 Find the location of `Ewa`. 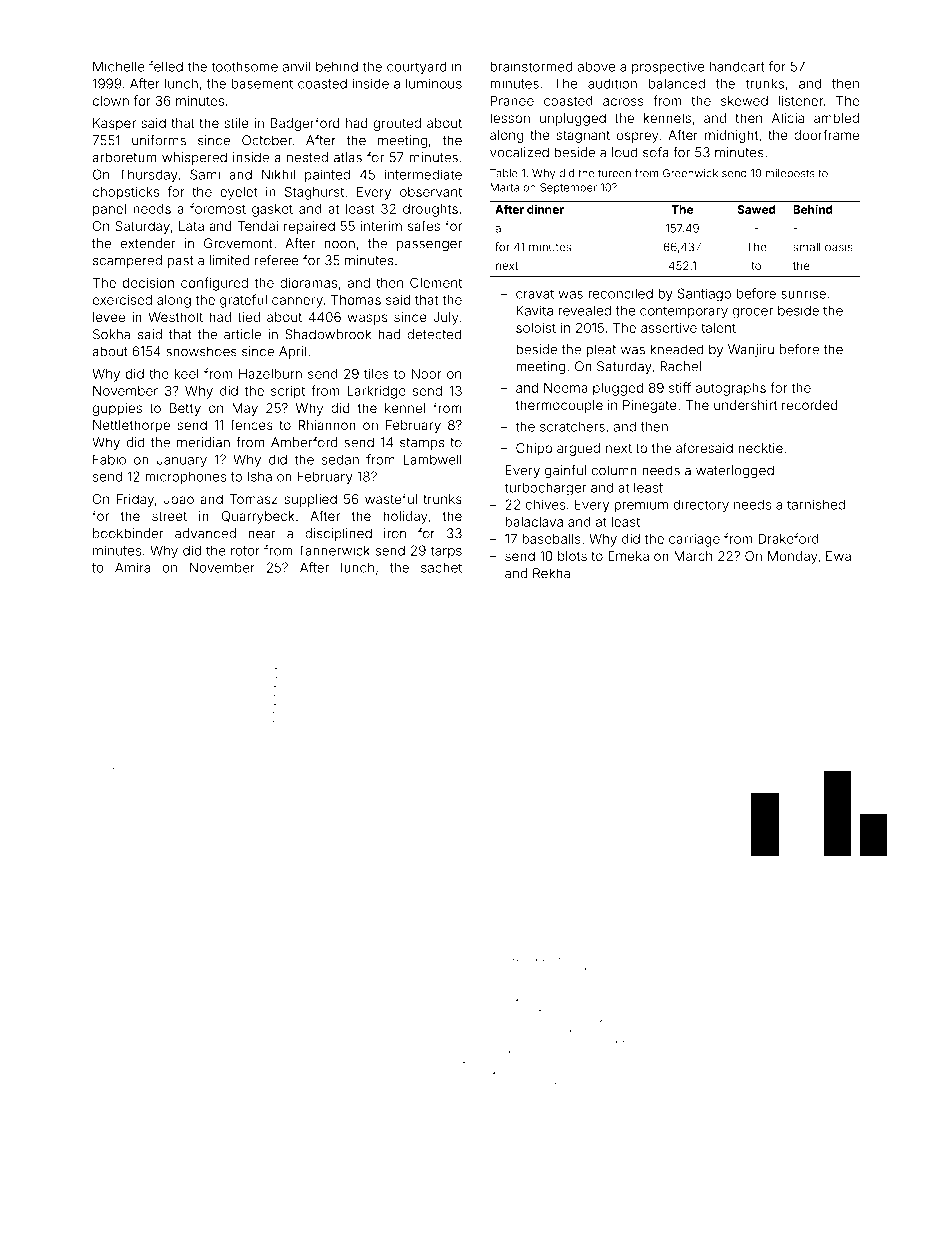

Ewa is located at coordinates (838, 556).
